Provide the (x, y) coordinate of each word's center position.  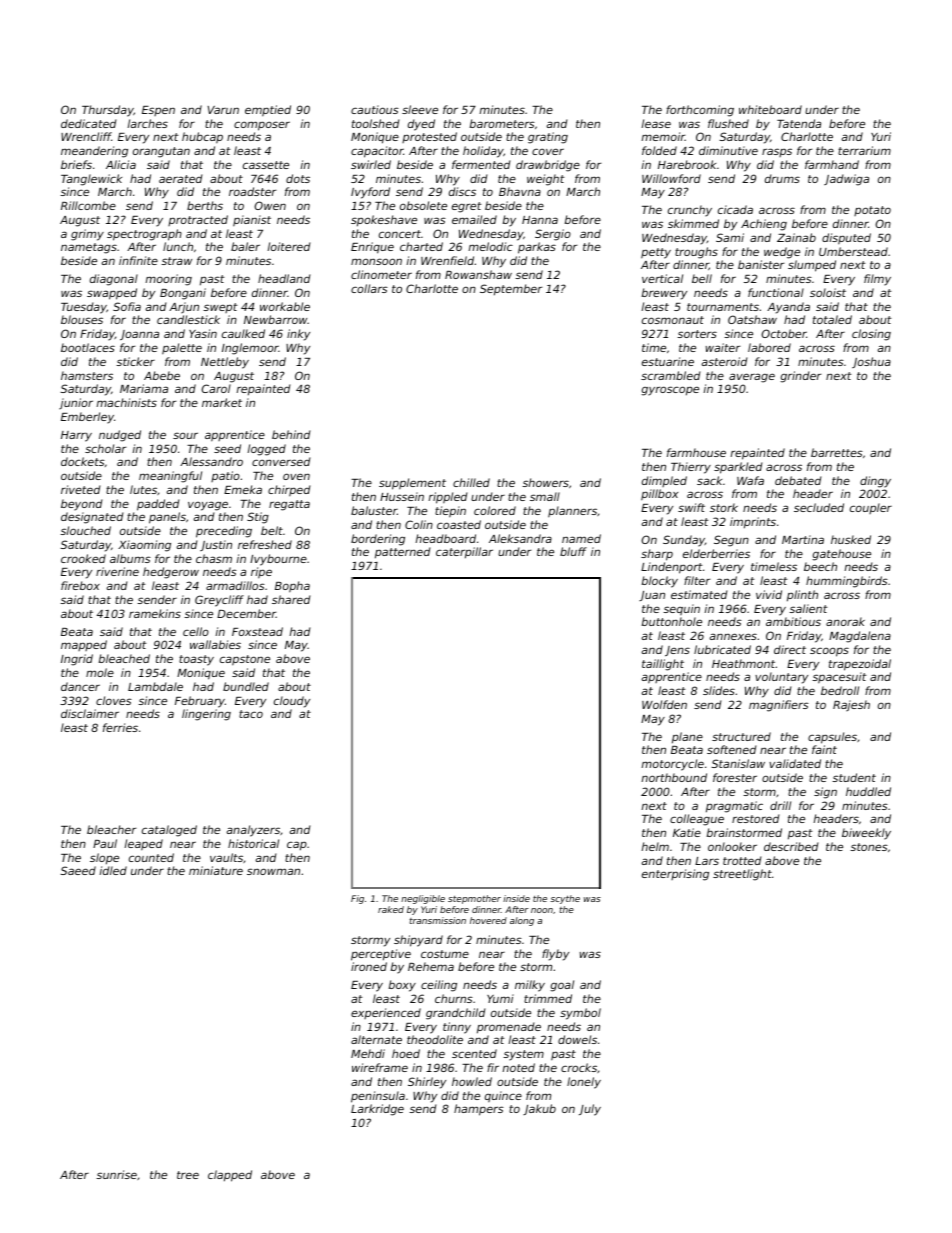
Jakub (539, 1109)
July (590, 1110)
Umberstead (853, 251)
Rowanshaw (478, 274)
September (511, 290)
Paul (105, 843)
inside (516, 898)
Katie (687, 832)
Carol (216, 388)
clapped (230, 1176)
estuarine (668, 361)
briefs (76, 164)
